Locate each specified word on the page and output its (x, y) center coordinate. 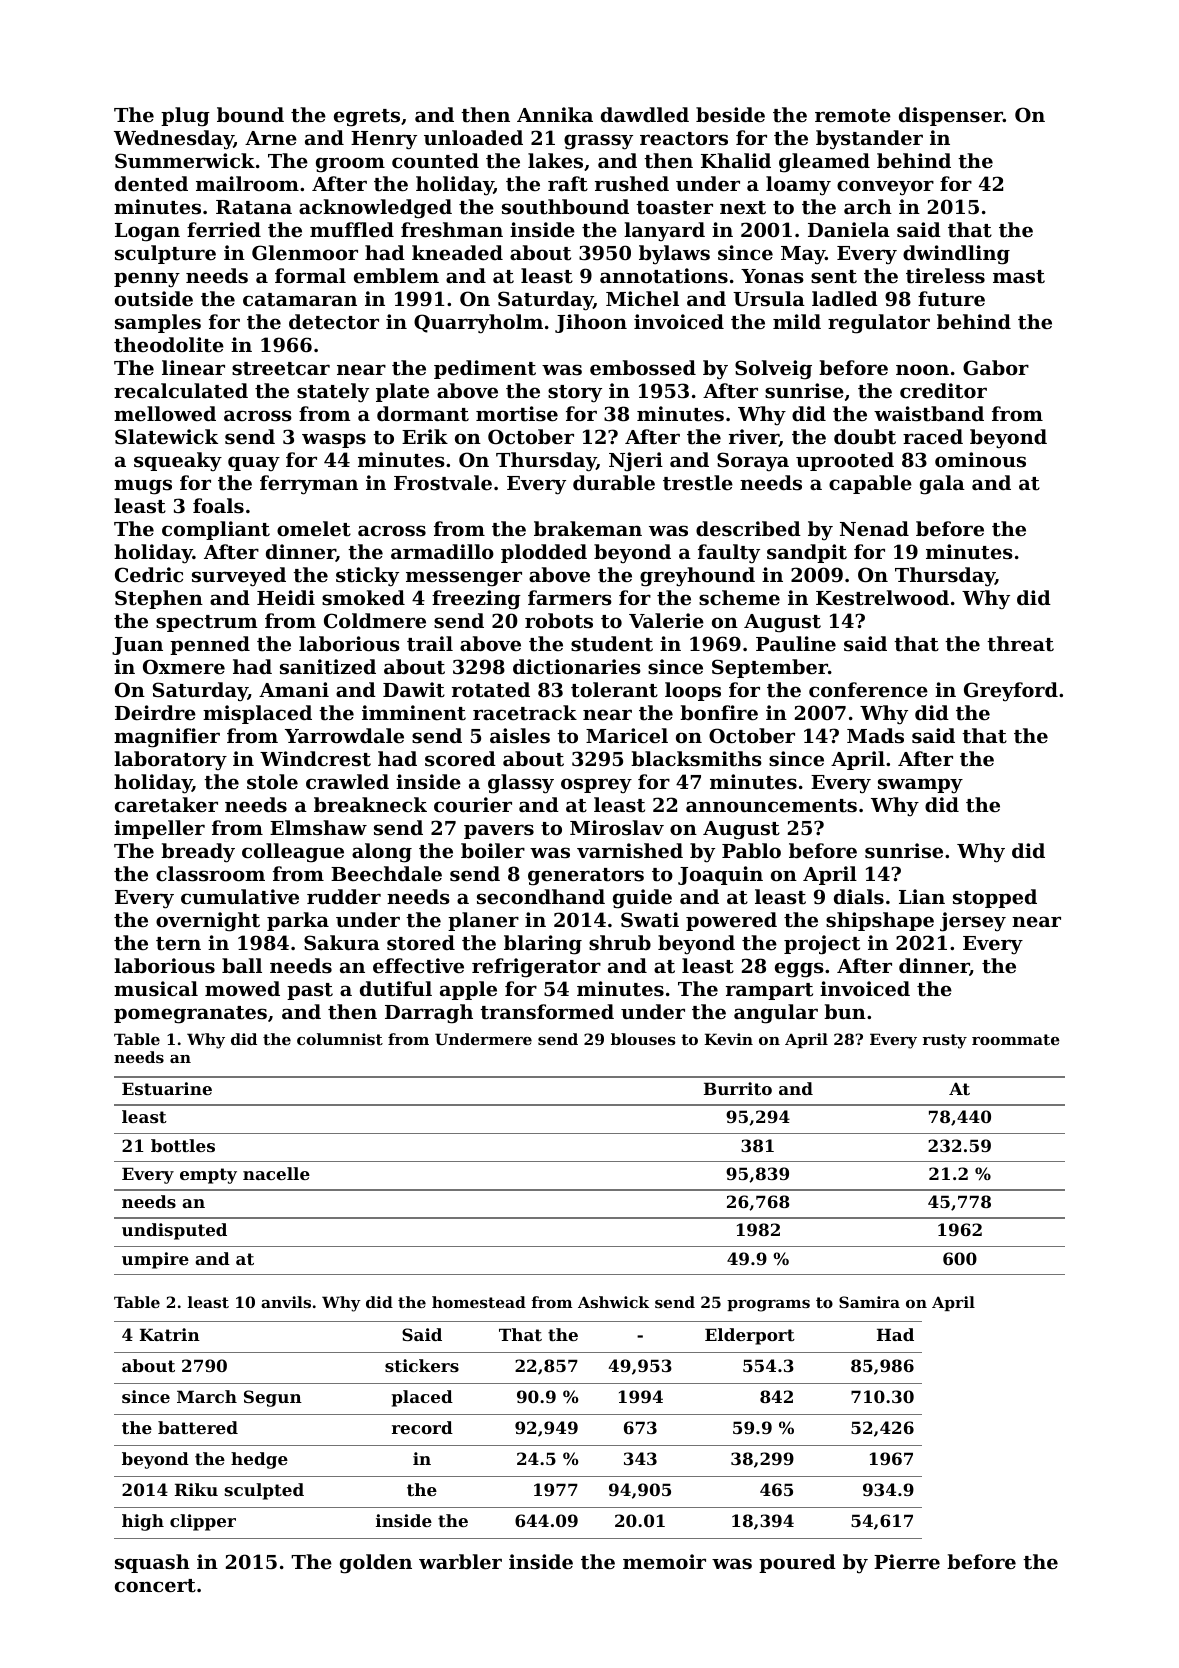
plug (185, 117)
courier (473, 804)
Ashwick (613, 1302)
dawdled (645, 114)
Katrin (170, 1334)
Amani (294, 689)
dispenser (951, 116)
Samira (869, 1302)
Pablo (751, 850)
